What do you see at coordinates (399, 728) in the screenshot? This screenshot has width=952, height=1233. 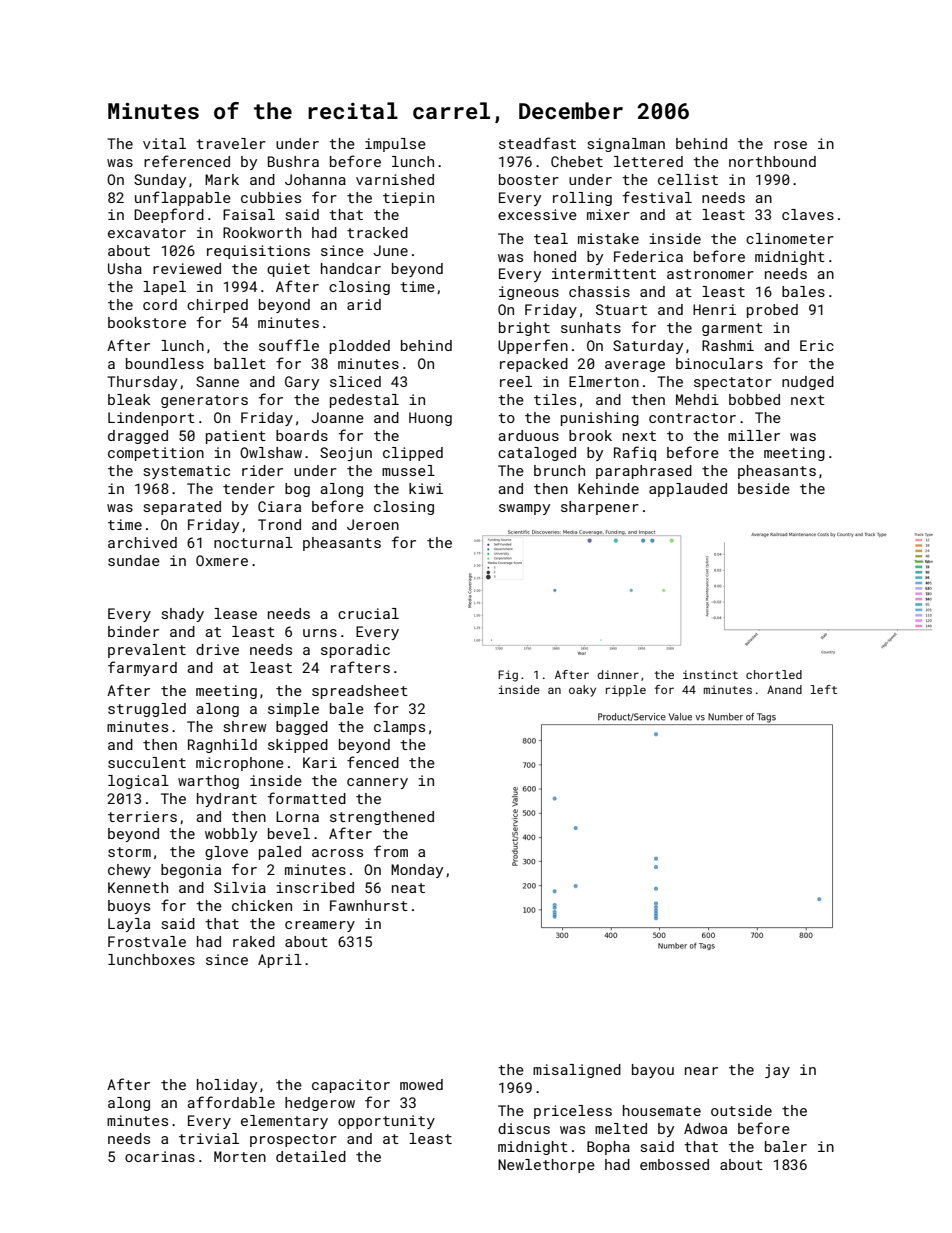 I see `clamps` at bounding box center [399, 728].
